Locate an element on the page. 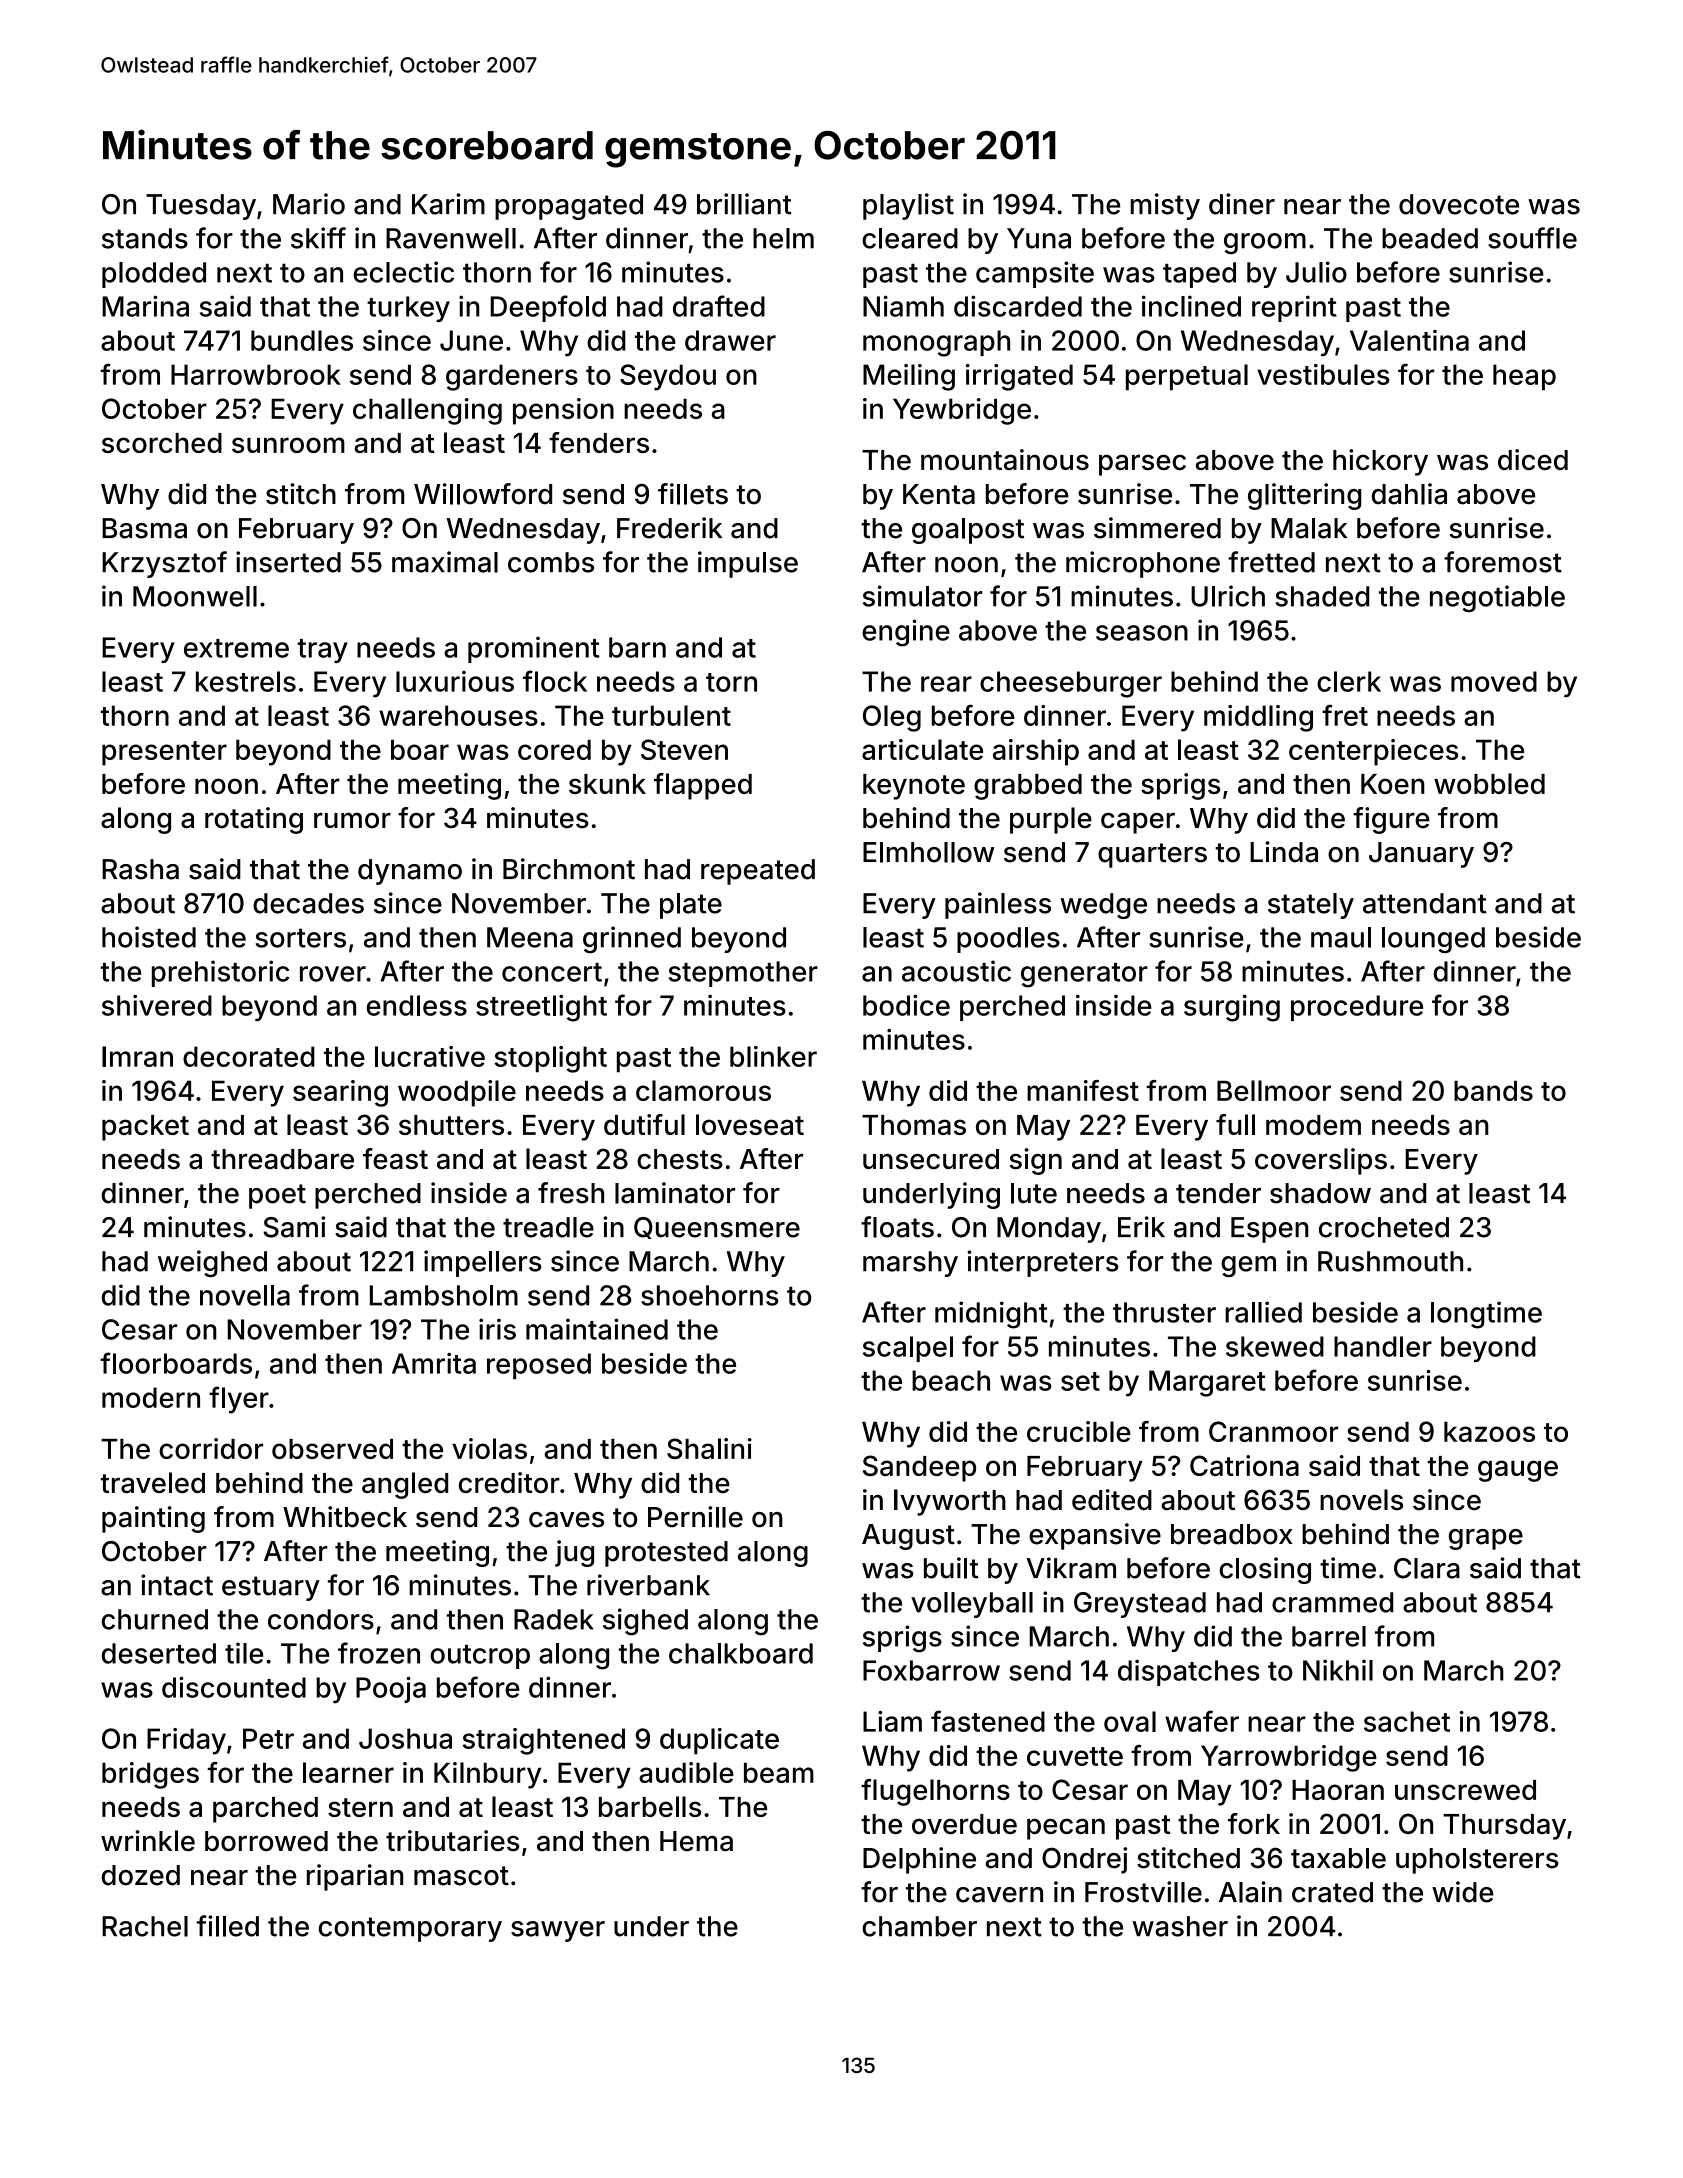 Image resolution: width=1683 pixels, height=2178 pixels. scalpel is located at coordinates (908, 1349).
